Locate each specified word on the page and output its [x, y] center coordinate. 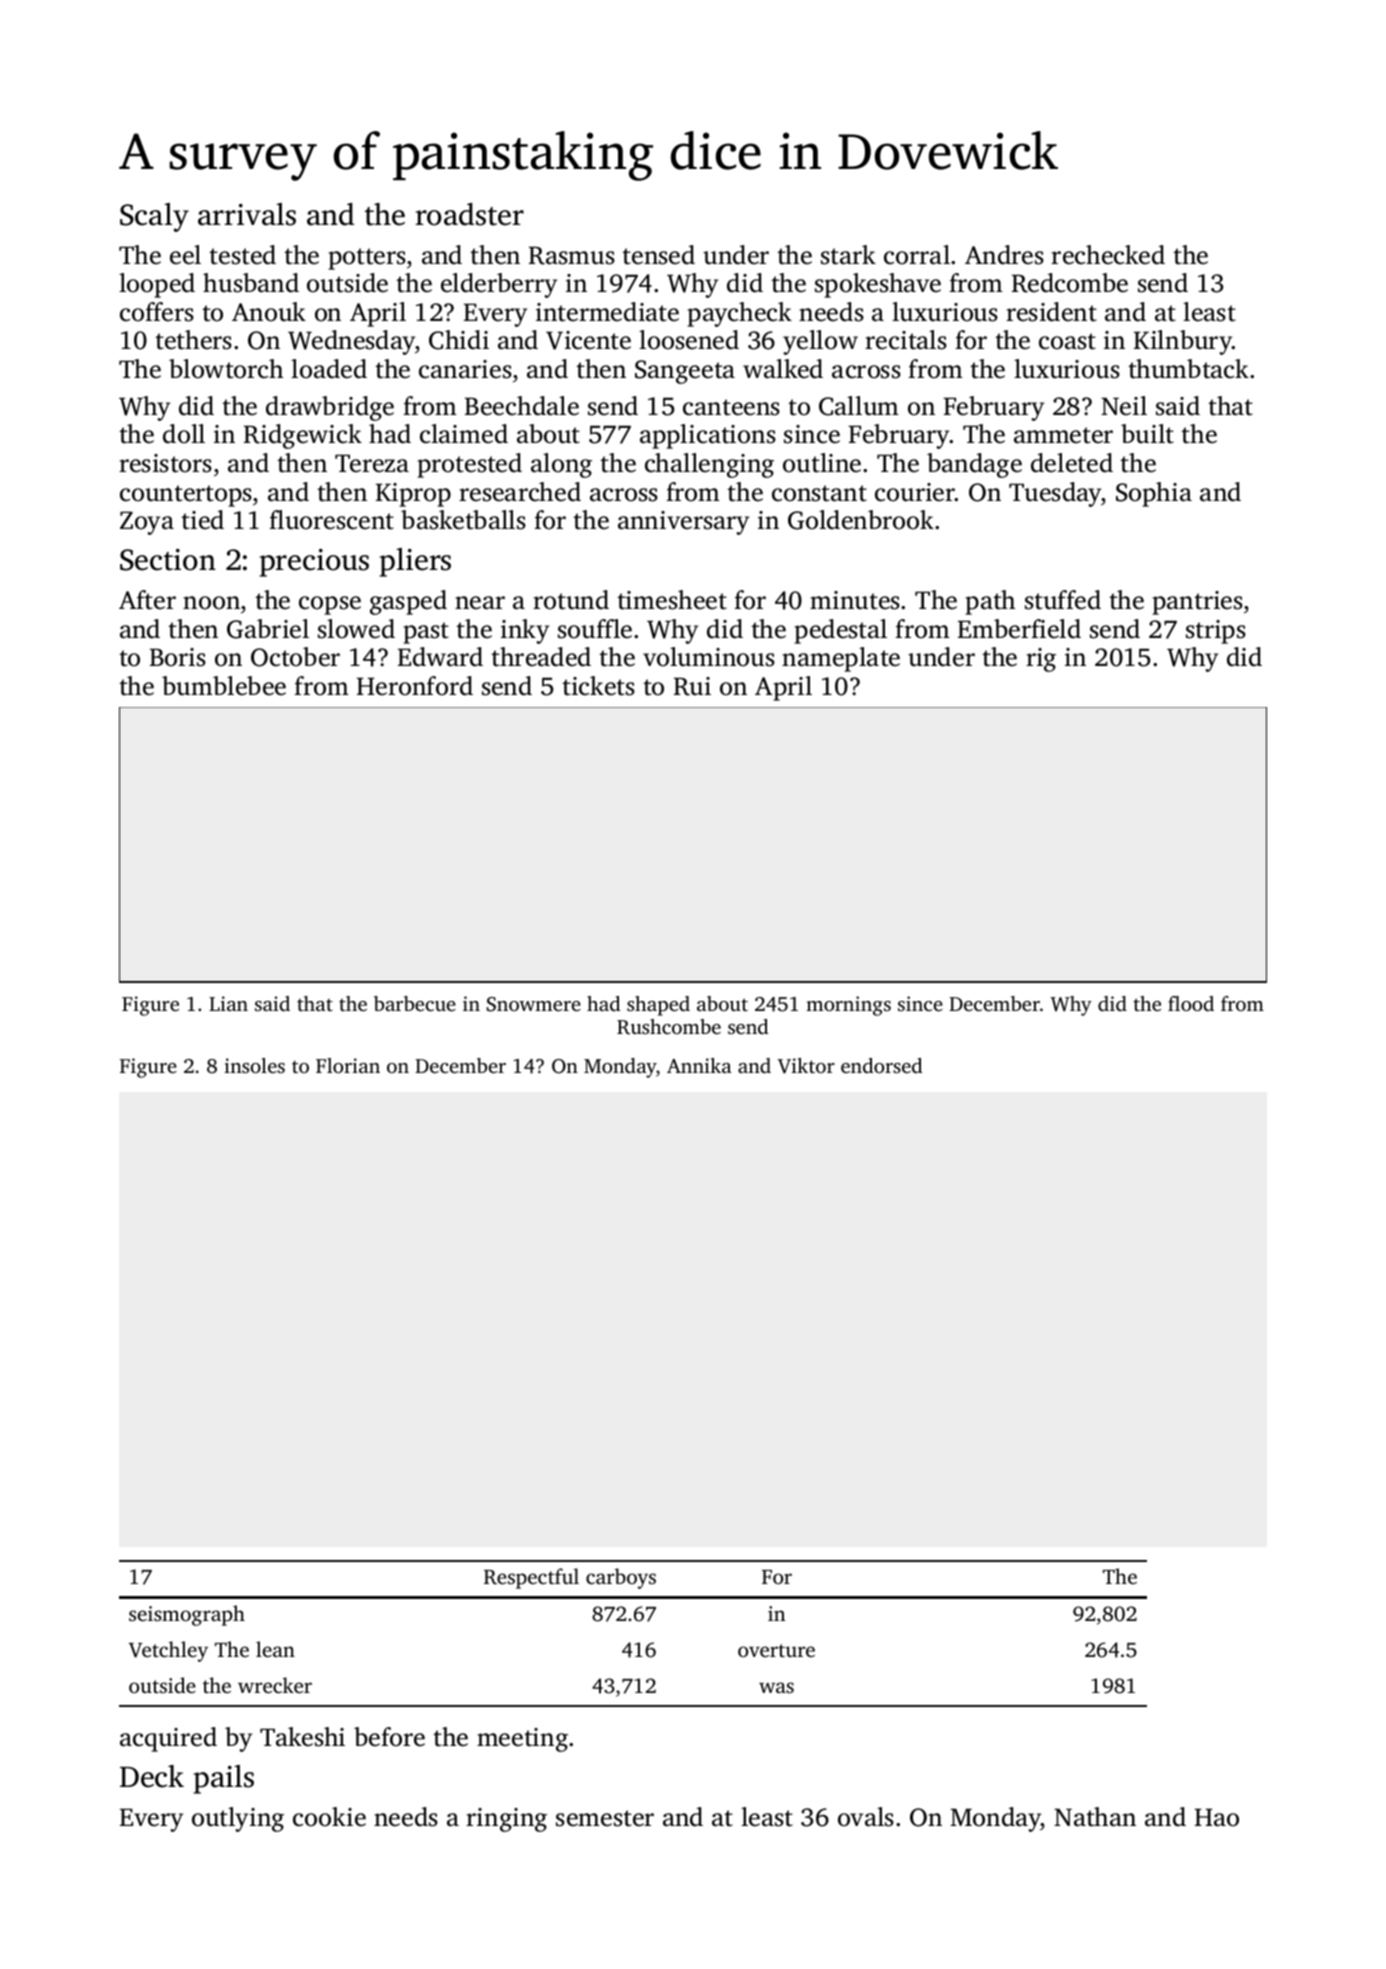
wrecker [275, 1685]
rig [1041, 660]
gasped [408, 602]
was [776, 1687]
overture [776, 1650]
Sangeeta [685, 372]
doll [184, 434]
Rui [692, 686]
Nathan [1095, 1817]
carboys [621, 1578]
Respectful [531, 1578]
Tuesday [1055, 494]
